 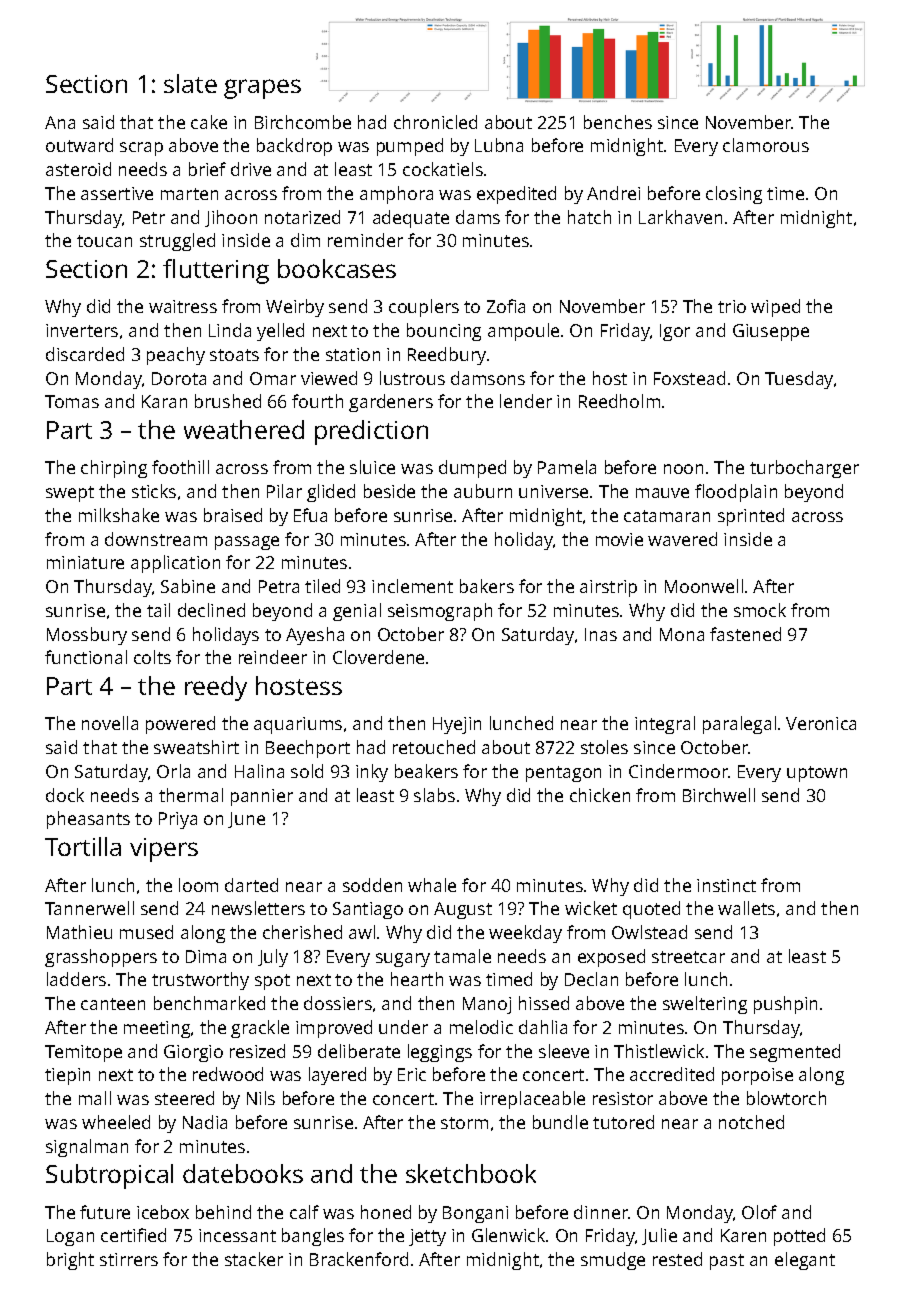 What do you see at coordinates (771, 332) in the image?
I see `Giuseppe` at bounding box center [771, 332].
